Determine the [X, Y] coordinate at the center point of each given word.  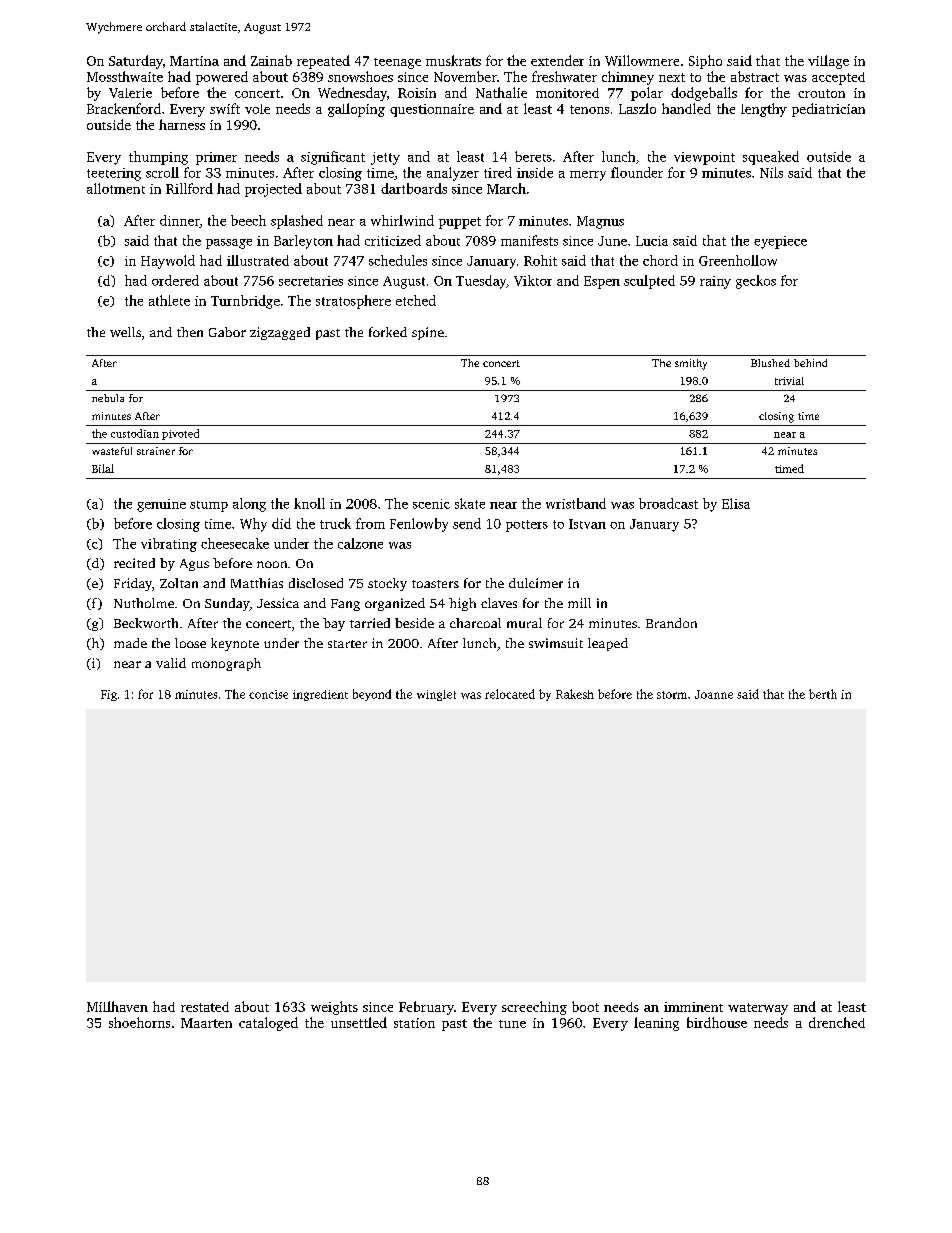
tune [512, 1024]
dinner [179, 220]
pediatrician [828, 110]
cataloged [268, 1024]
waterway [758, 1009]
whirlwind [402, 220]
